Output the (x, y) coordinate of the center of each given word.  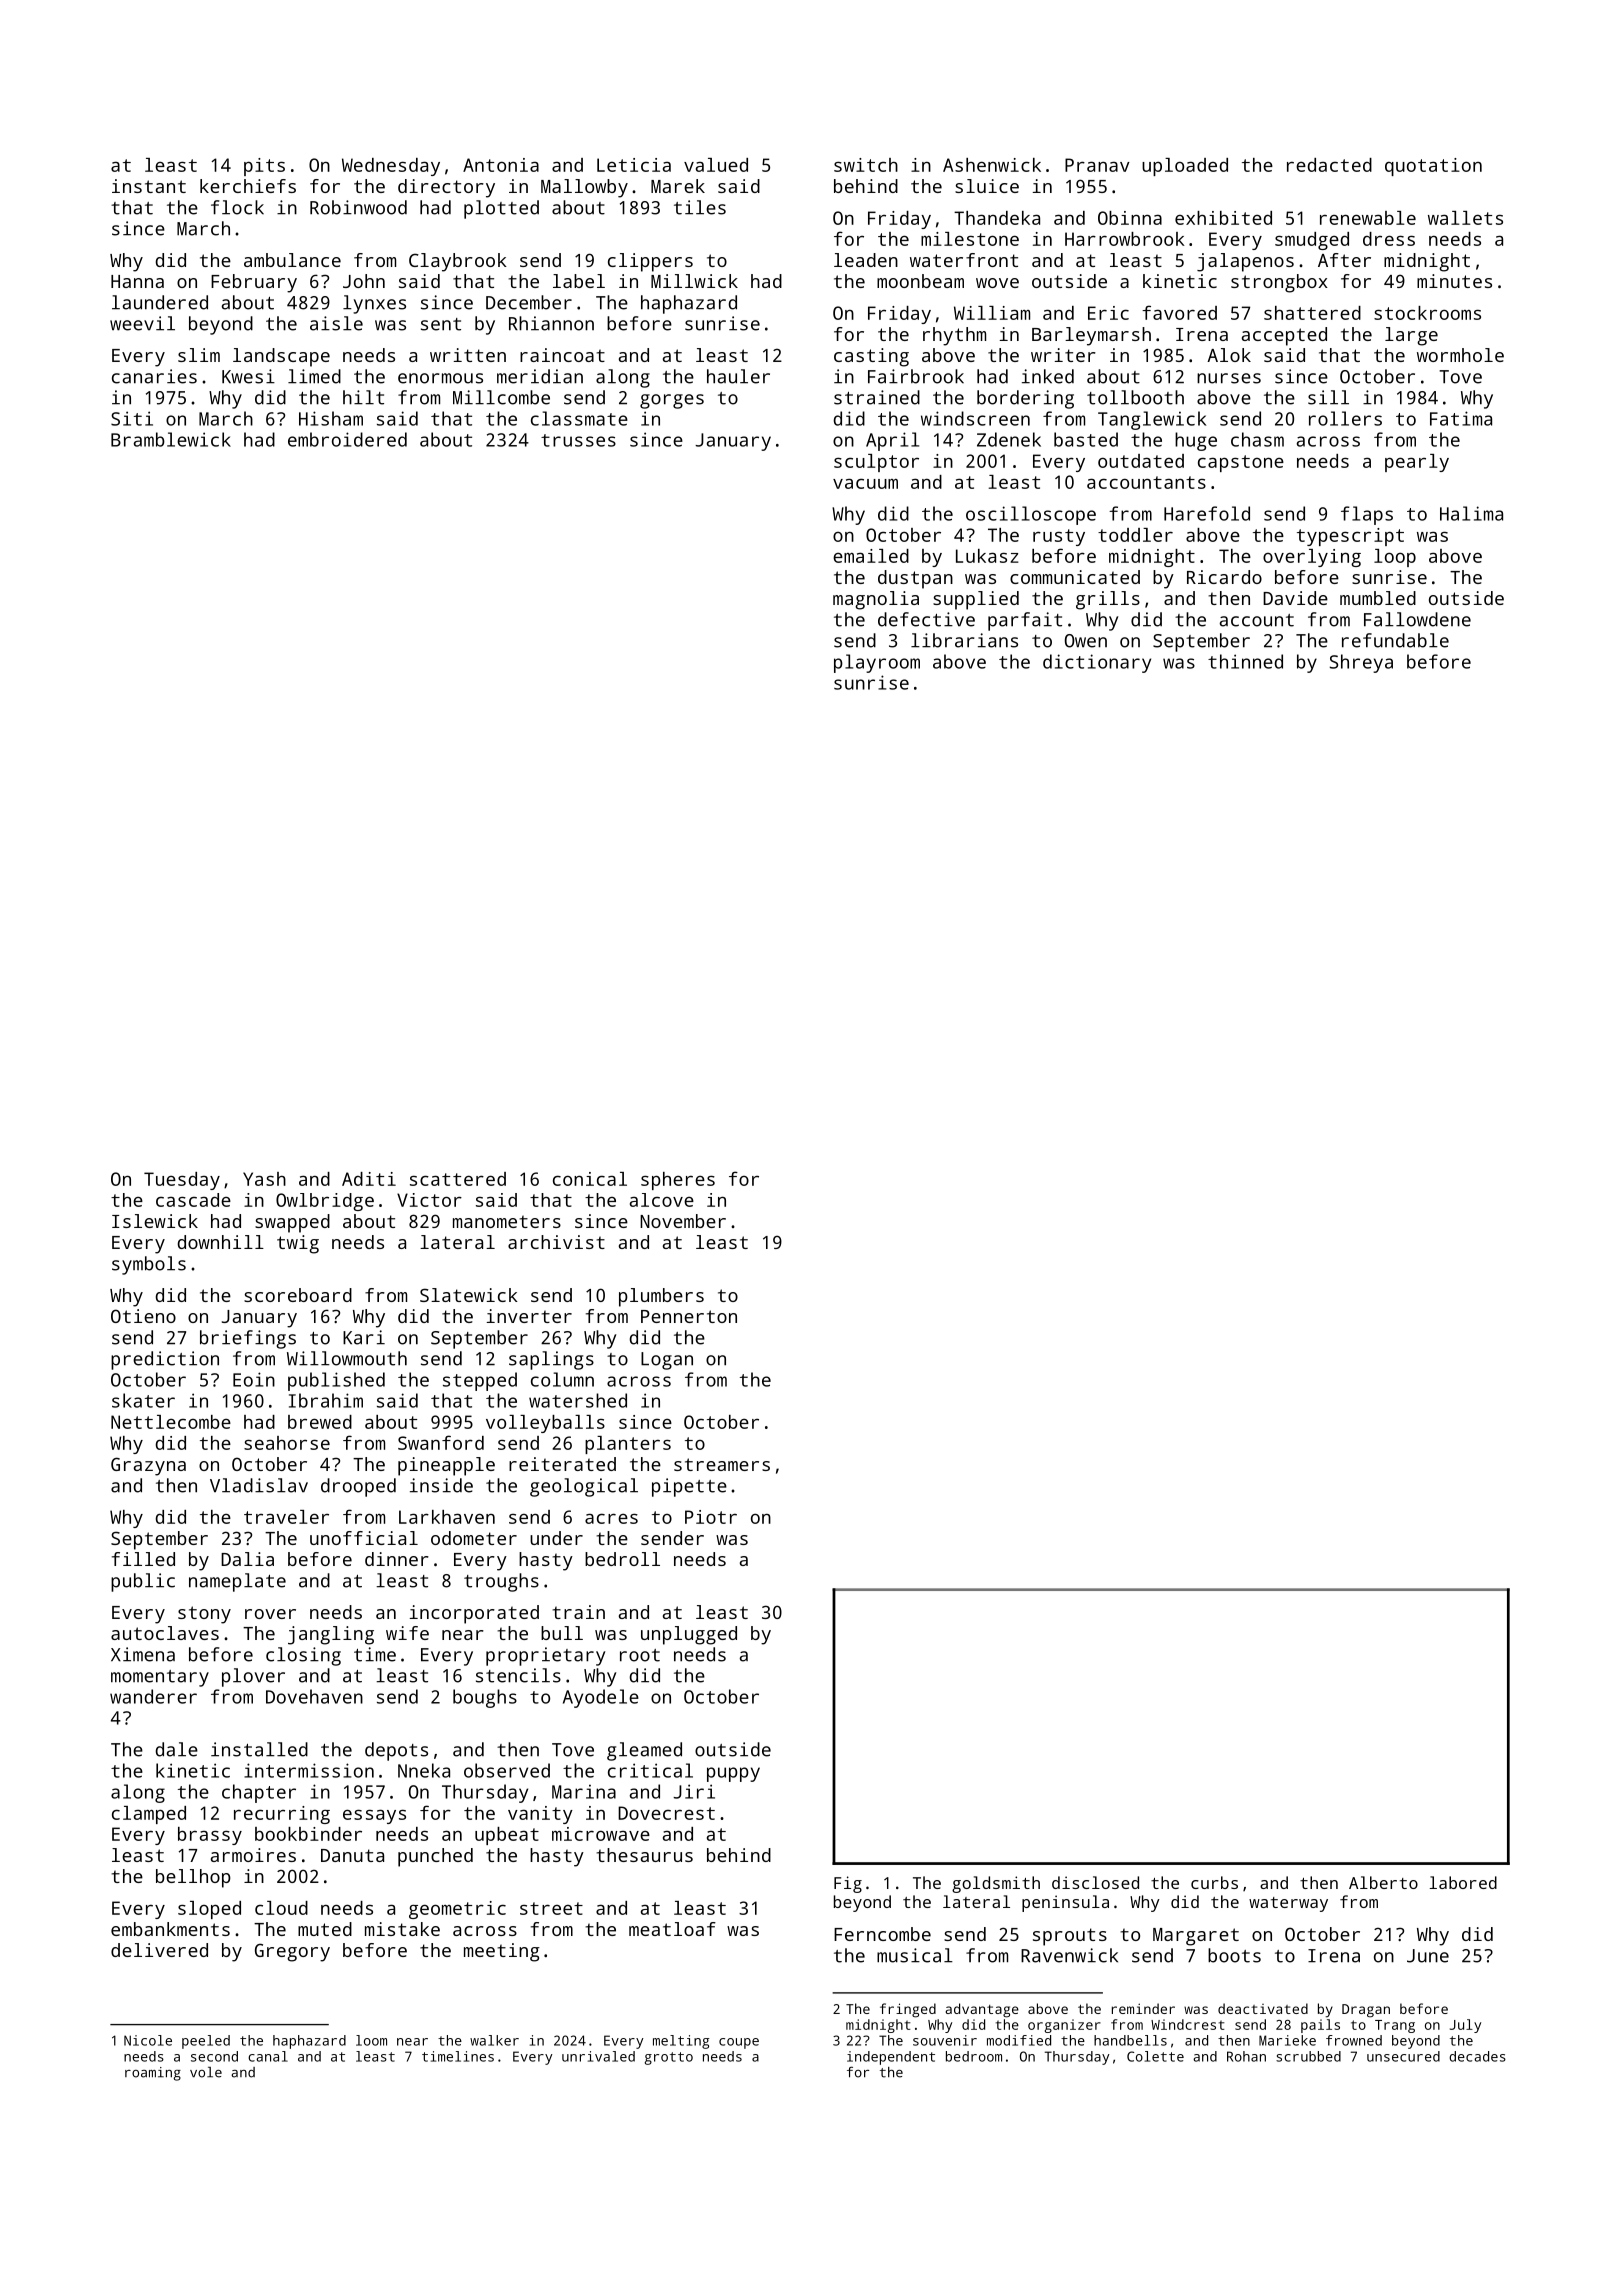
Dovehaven (314, 1696)
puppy (733, 1774)
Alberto (1383, 1882)
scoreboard (298, 1295)
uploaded (1185, 167)
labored (1463, 1882)
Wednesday (391, 167)
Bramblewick (171, 439)
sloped (209, 1910)
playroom (877, 663)
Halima (1471, 513)
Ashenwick (992, 165)
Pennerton (689, 1316)
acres (611, 1518)
